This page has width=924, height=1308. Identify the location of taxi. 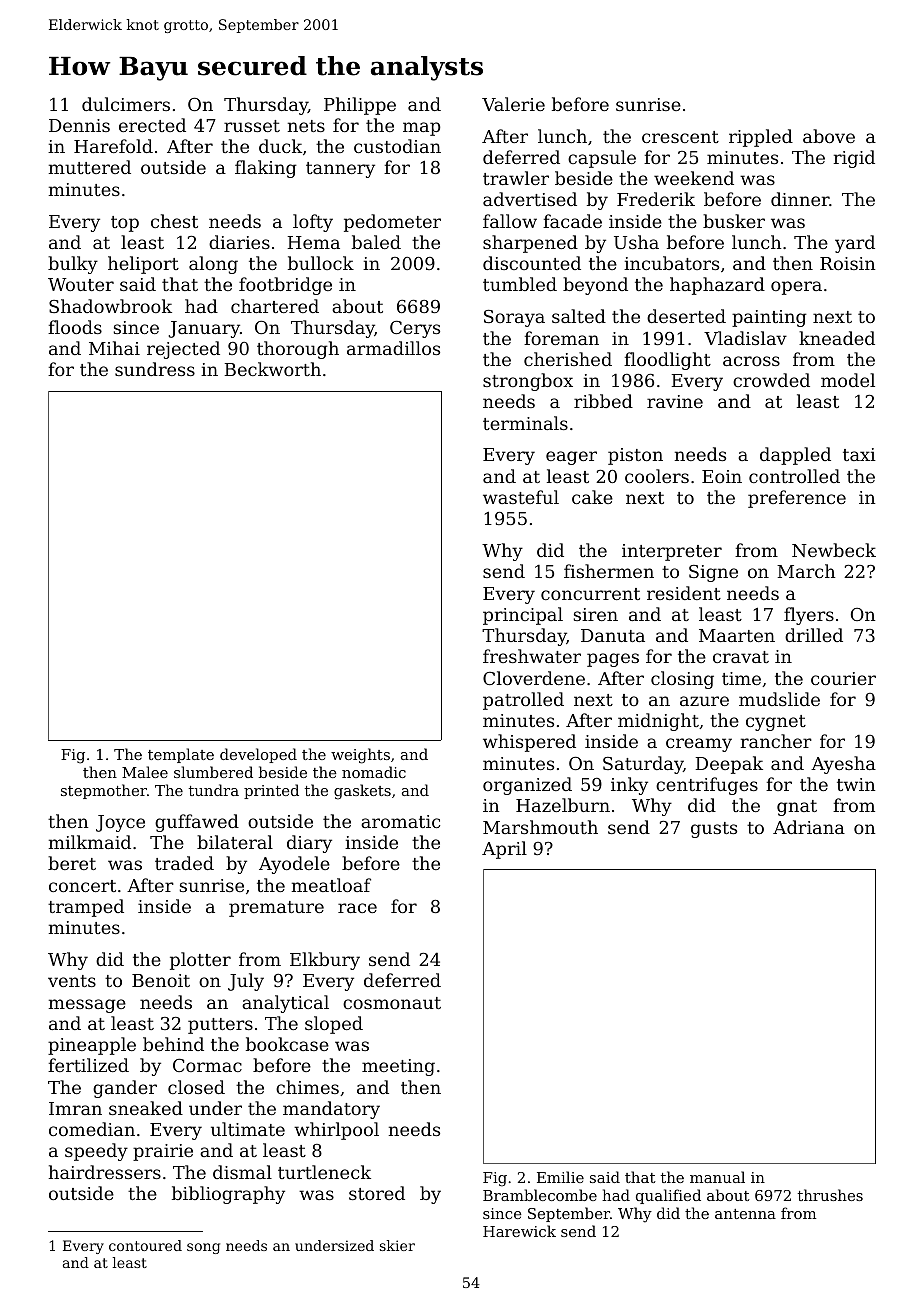
(859, 454).
